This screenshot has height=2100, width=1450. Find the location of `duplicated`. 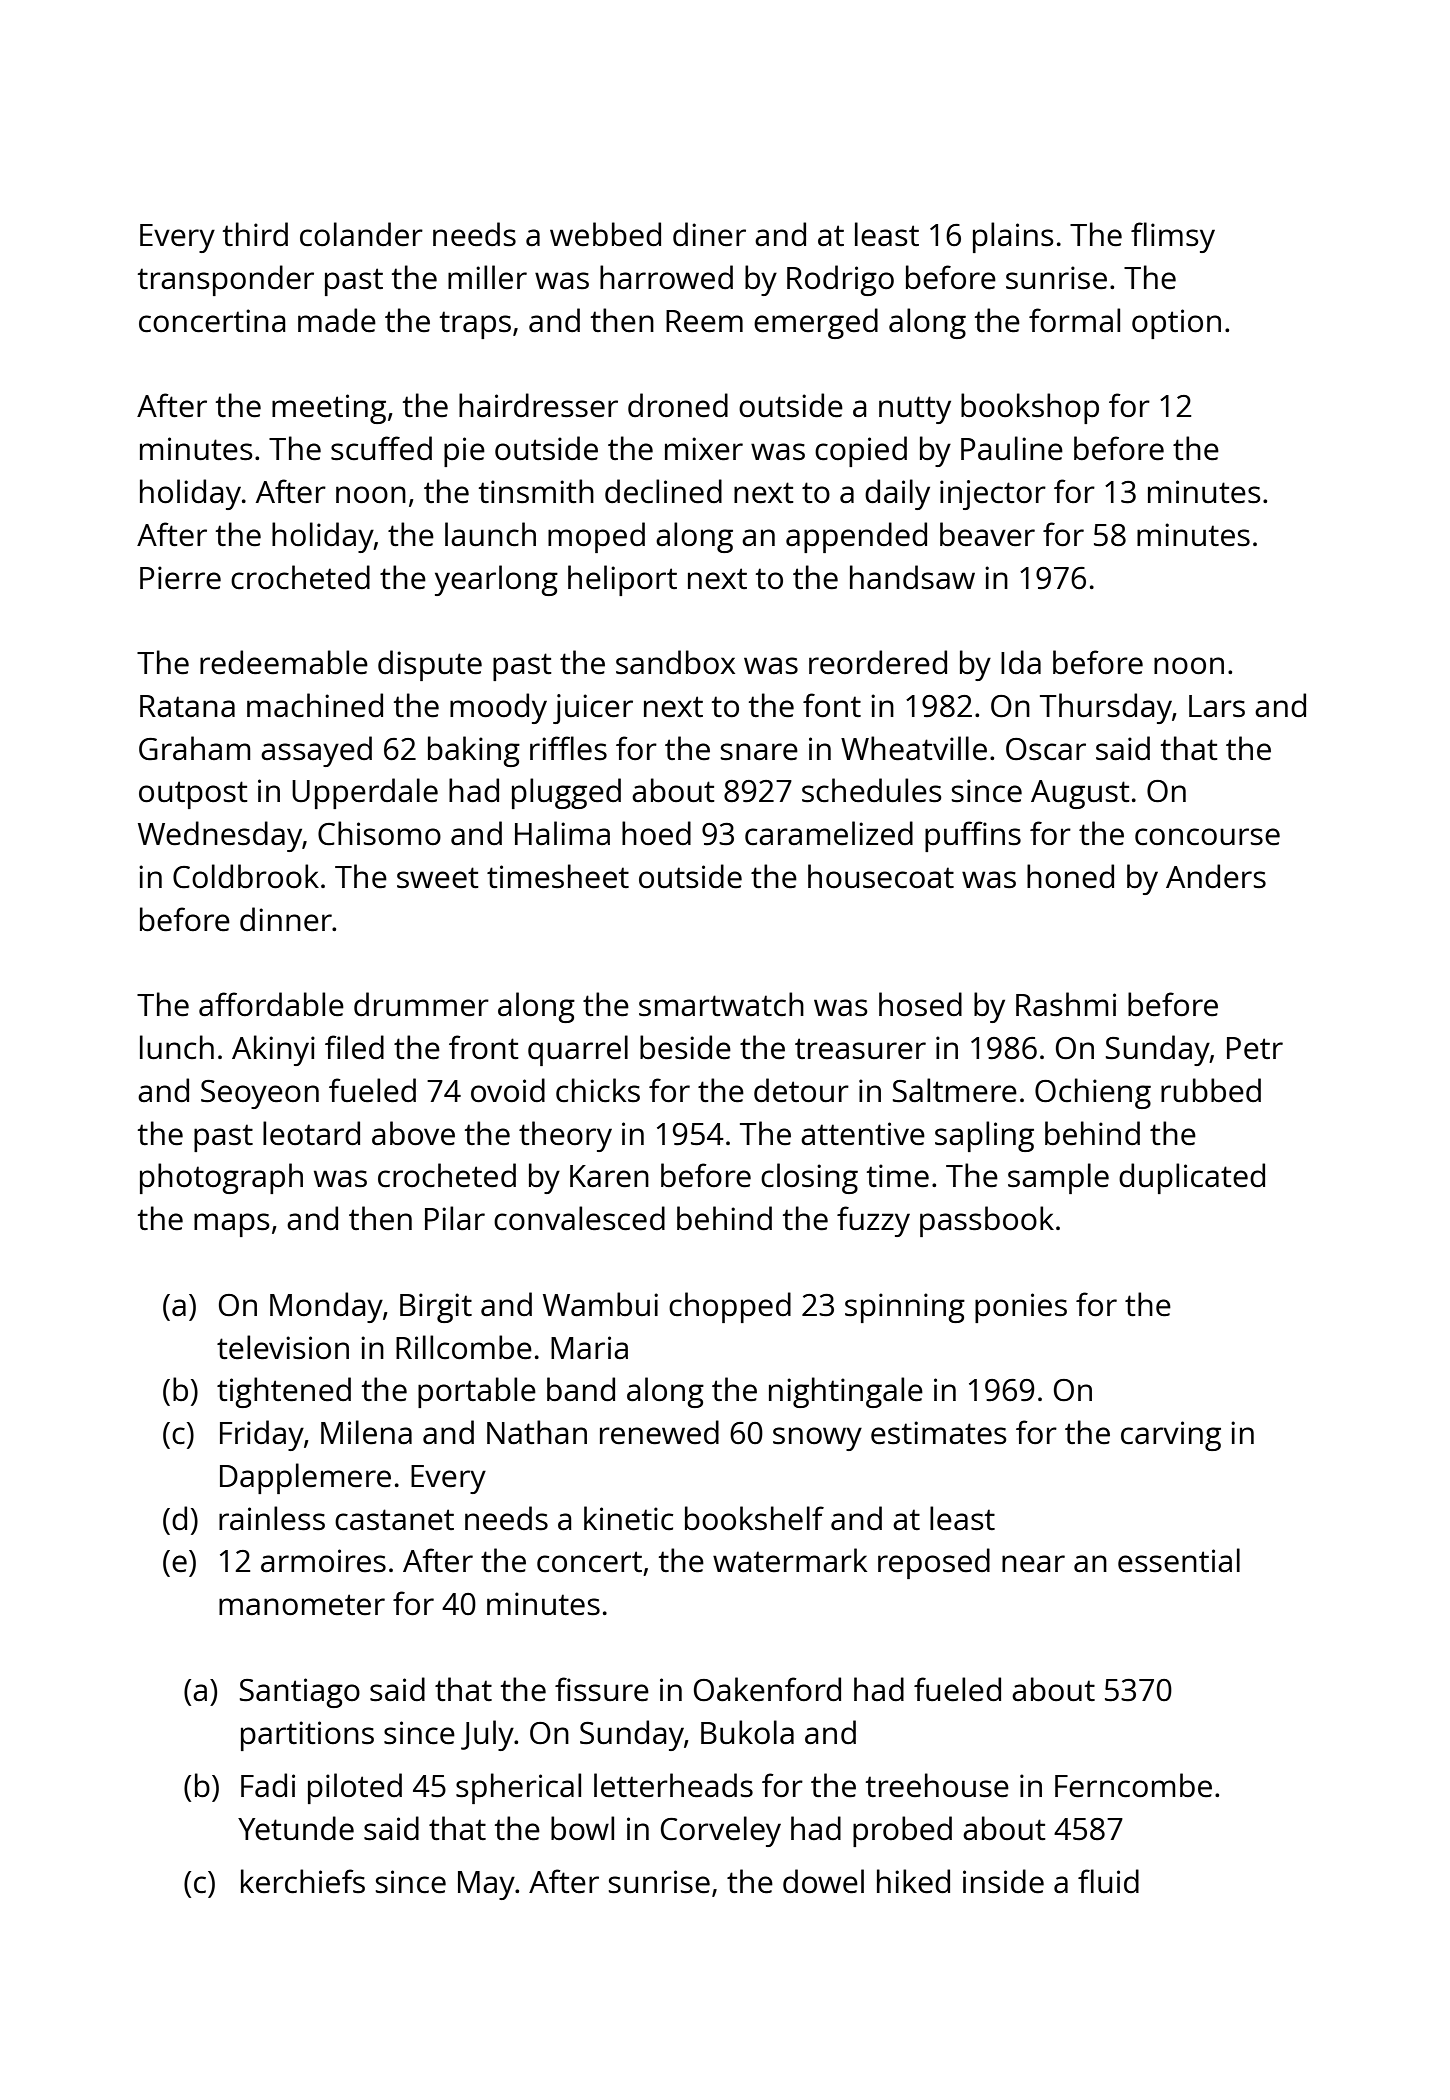

duplicated is located at coordinates (1192, 1178).
